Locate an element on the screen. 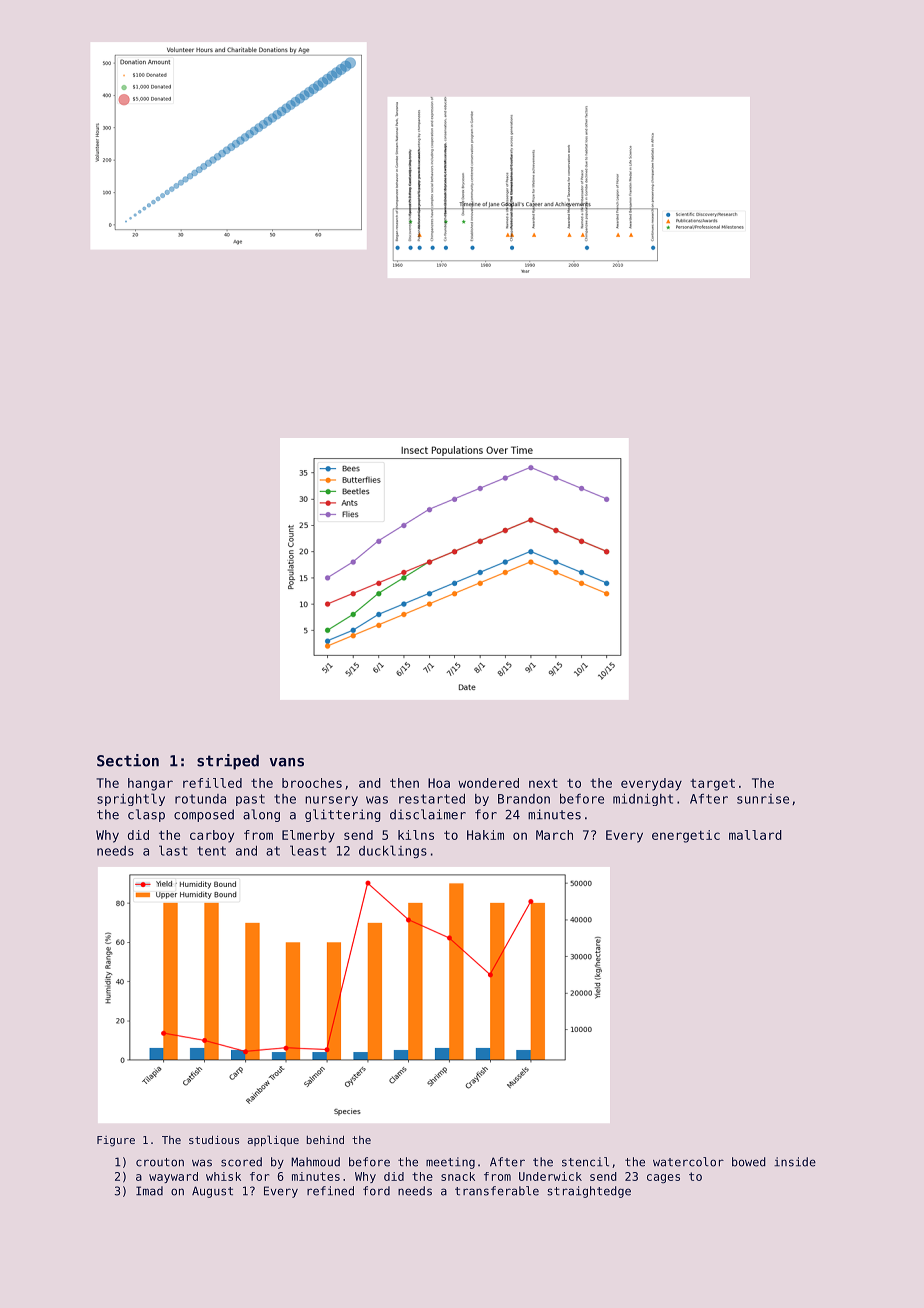  Section is located at coordinates (128, 760).
